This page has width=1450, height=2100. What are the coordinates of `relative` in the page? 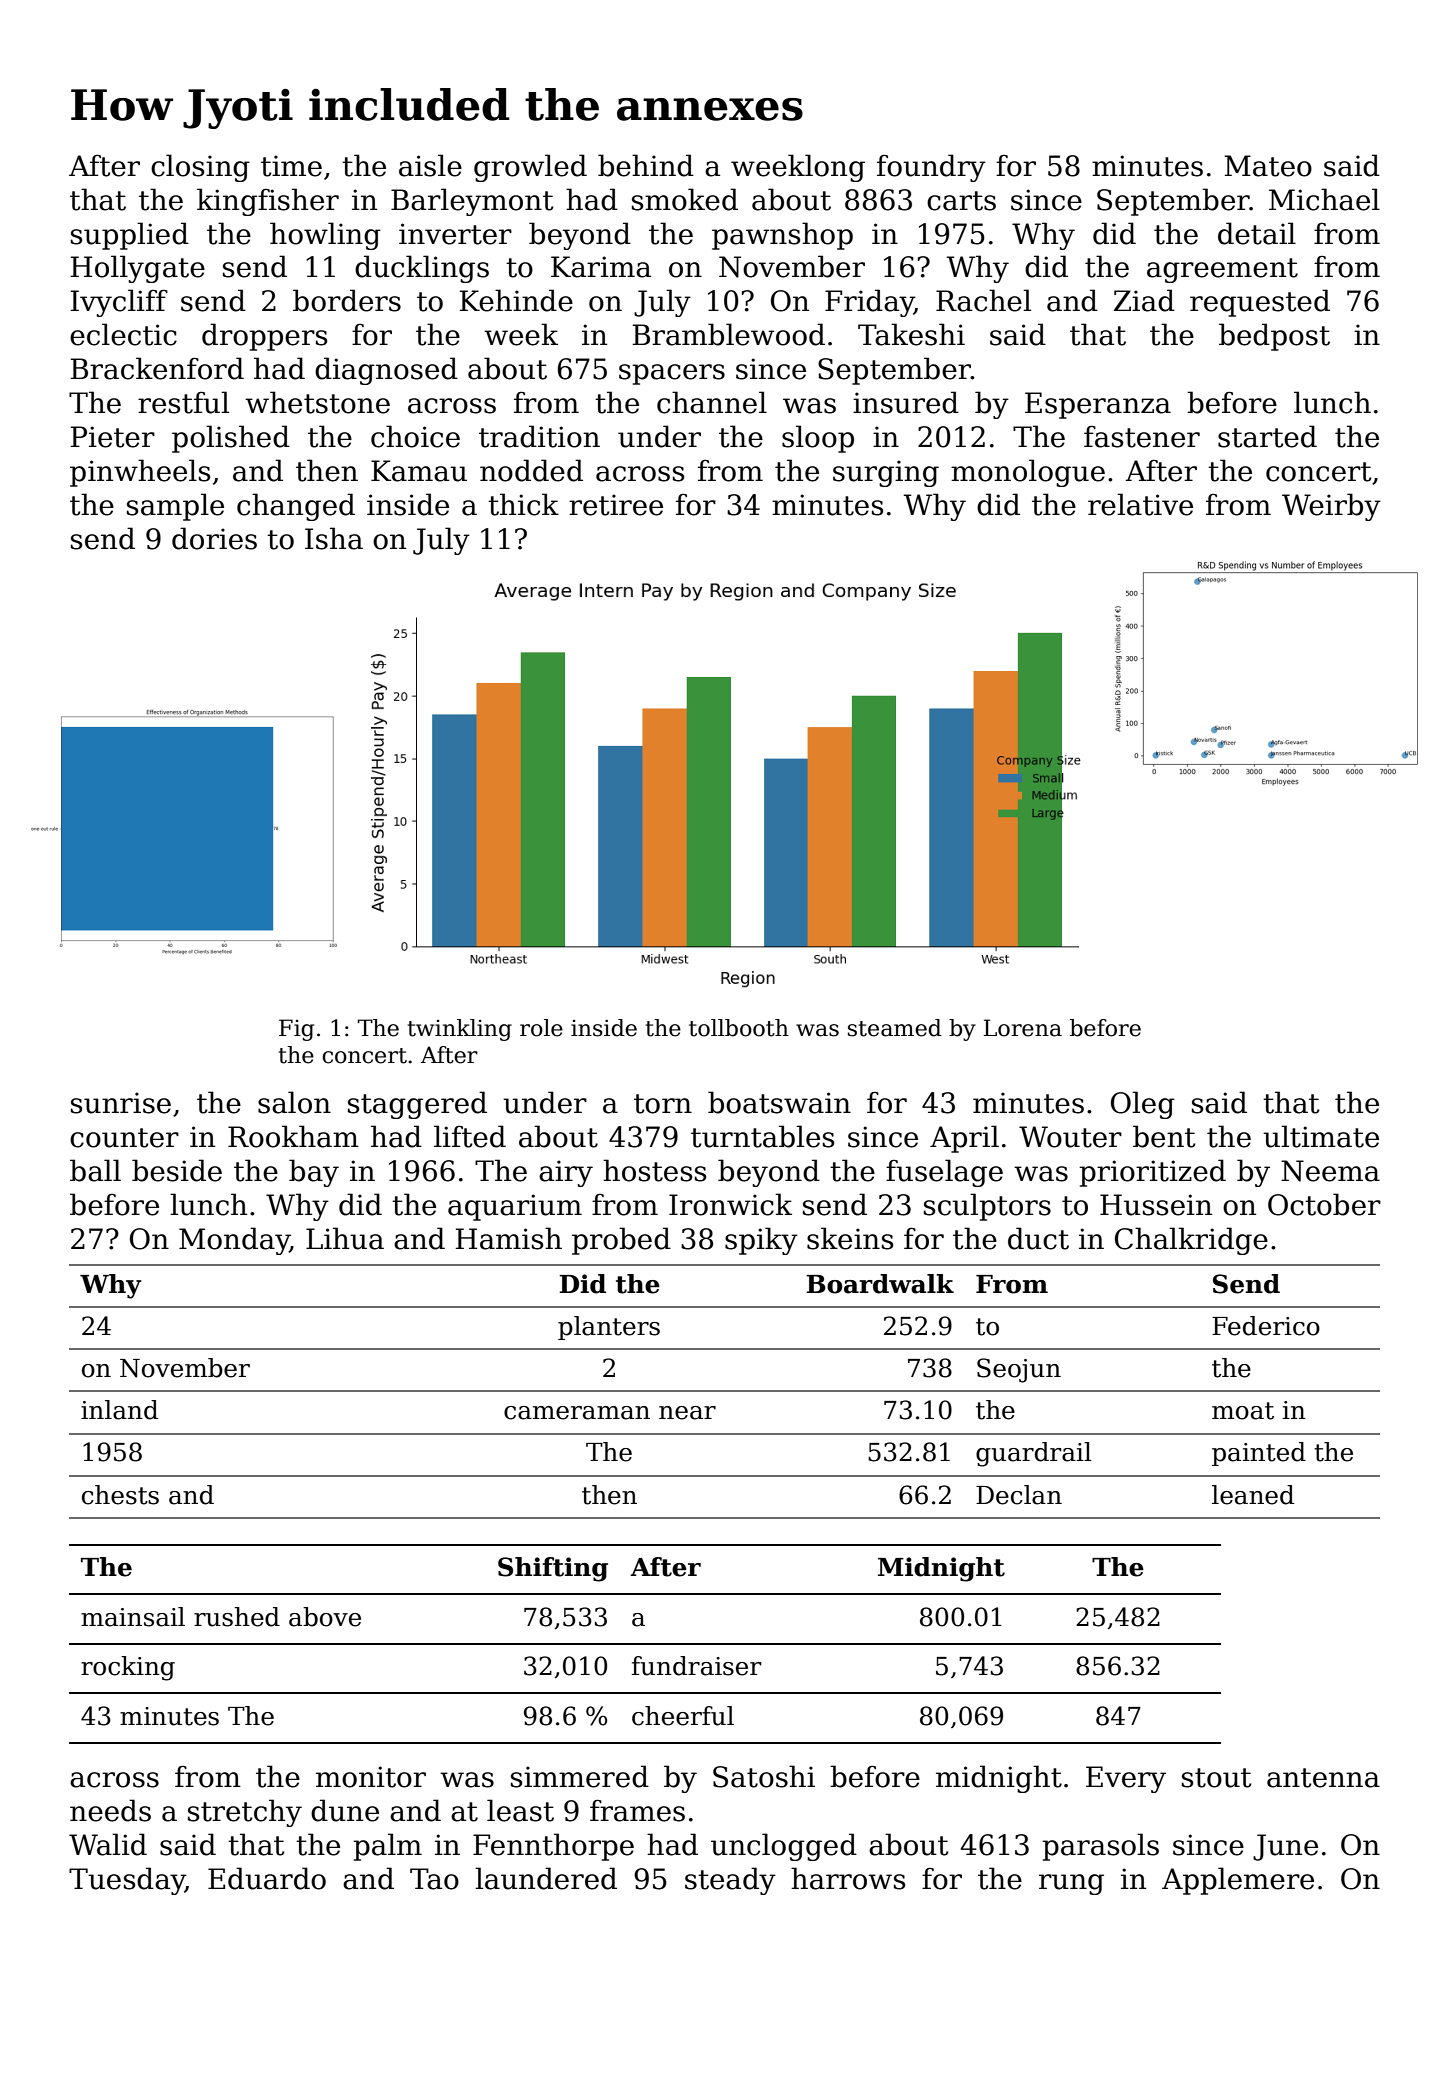 It's located at (1140, 504).
